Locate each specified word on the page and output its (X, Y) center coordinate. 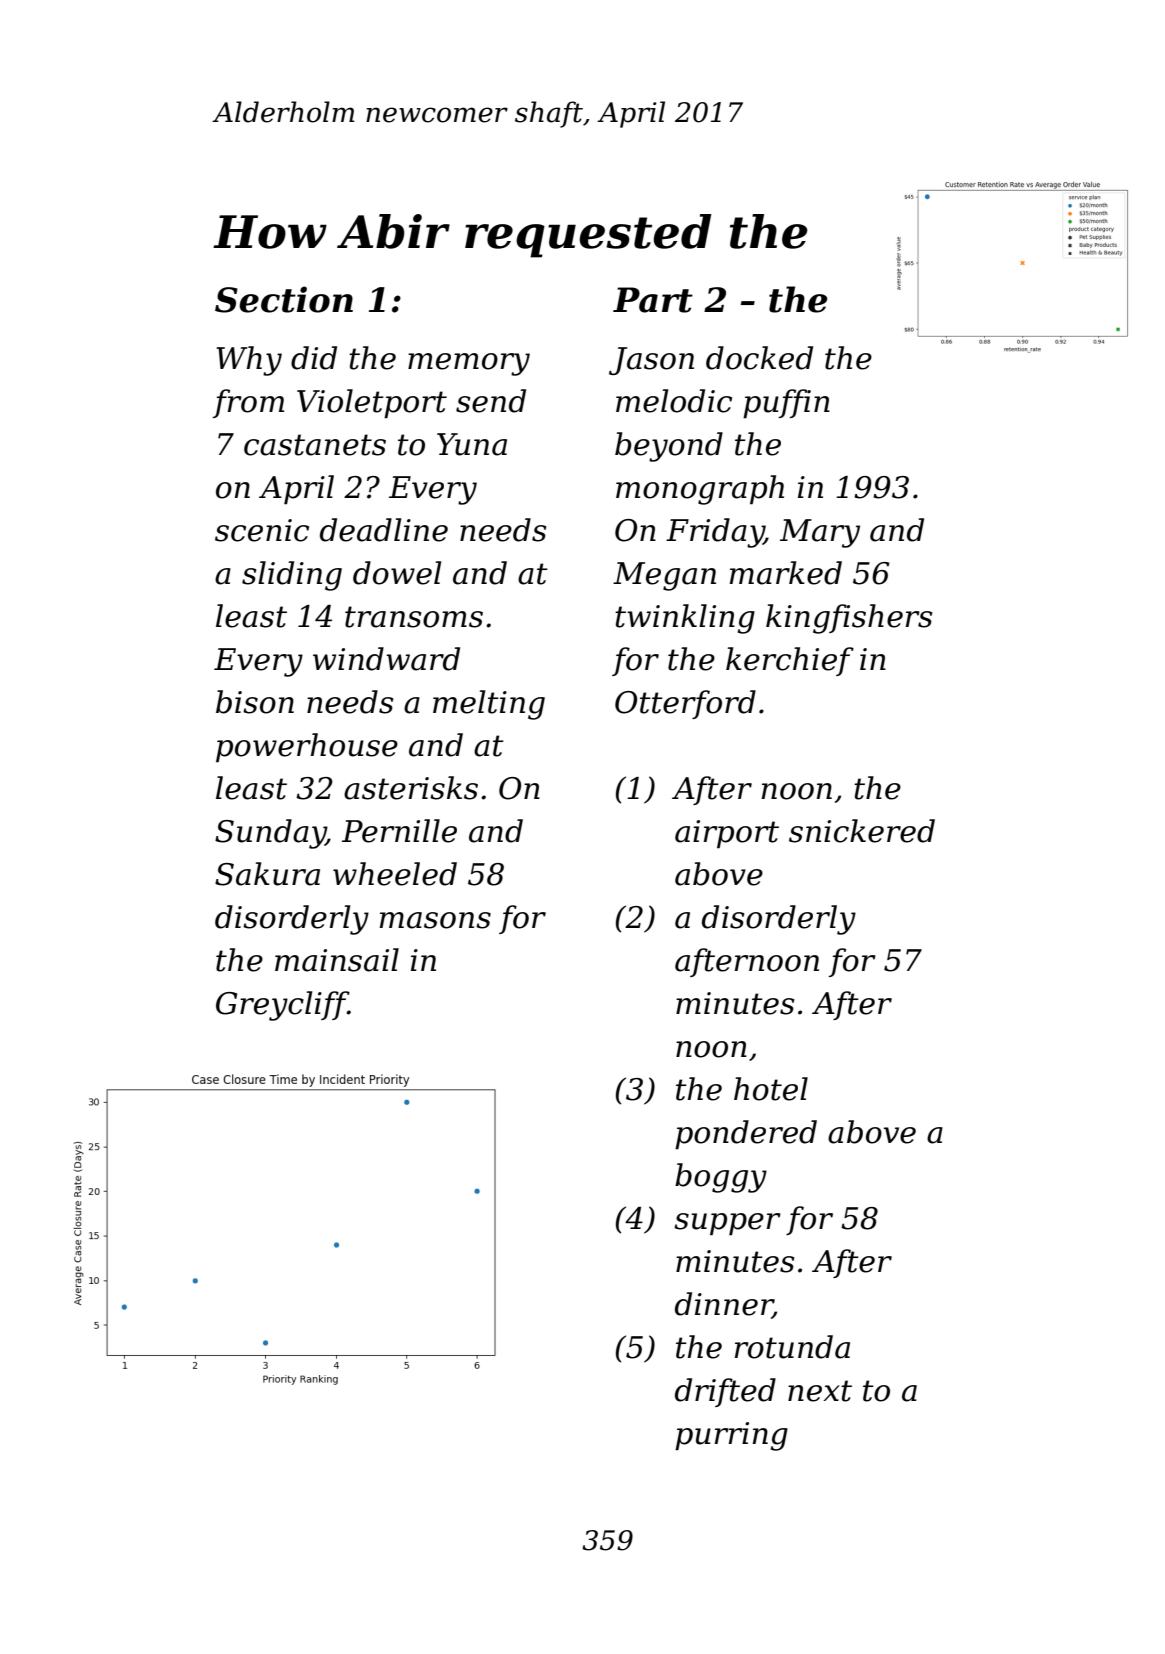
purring (731, 1436)
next (820, 1391)
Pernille (399, 831)
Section (284, 299)
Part (653, 300)
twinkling (685, 619)
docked (759, 358)
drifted (725, 1392)
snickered (862, 831)
